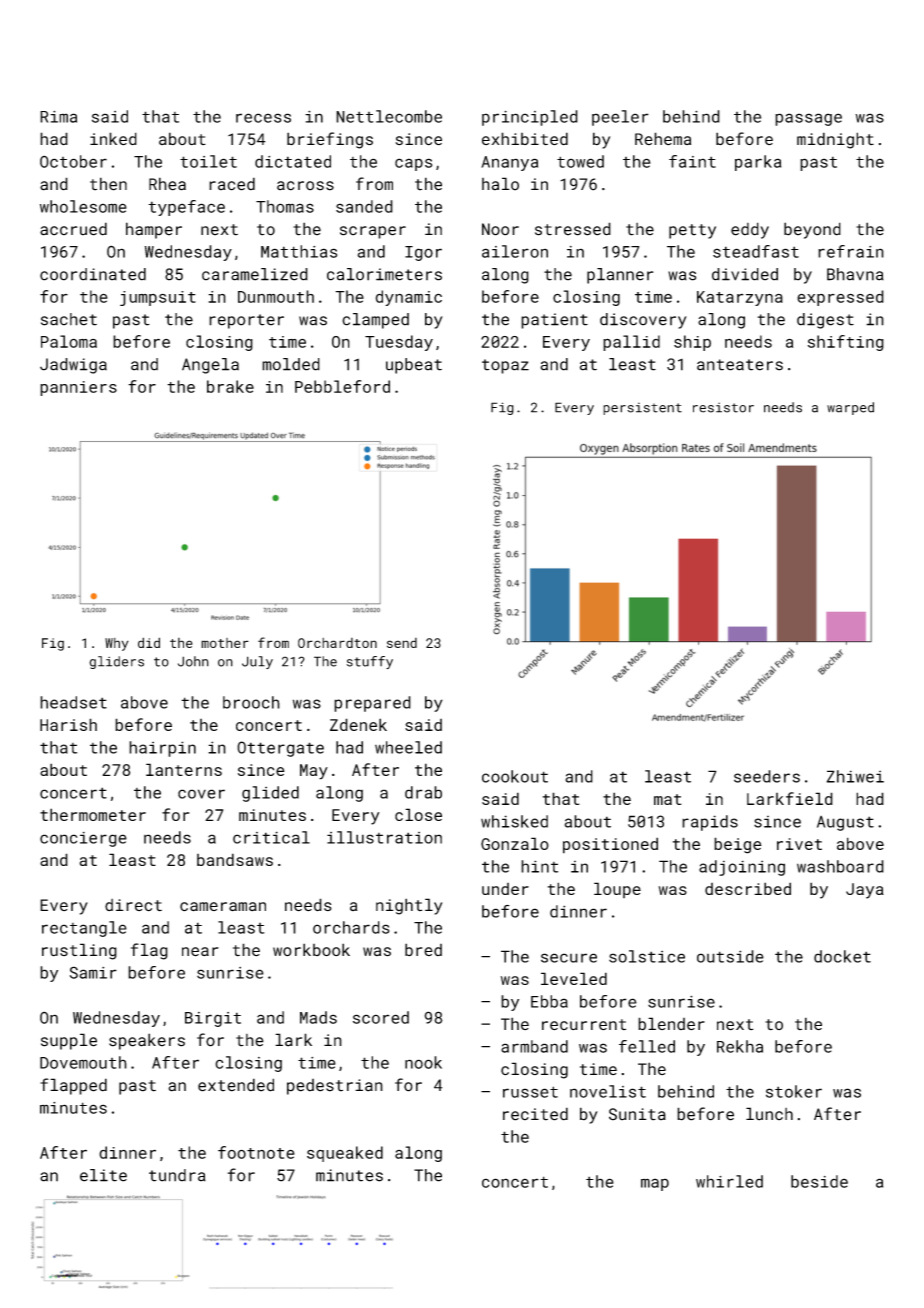 The width and height of the page is (924, 1308). Describe the element at coordinates (263, 118) in the page. I see `recess` at that location.
